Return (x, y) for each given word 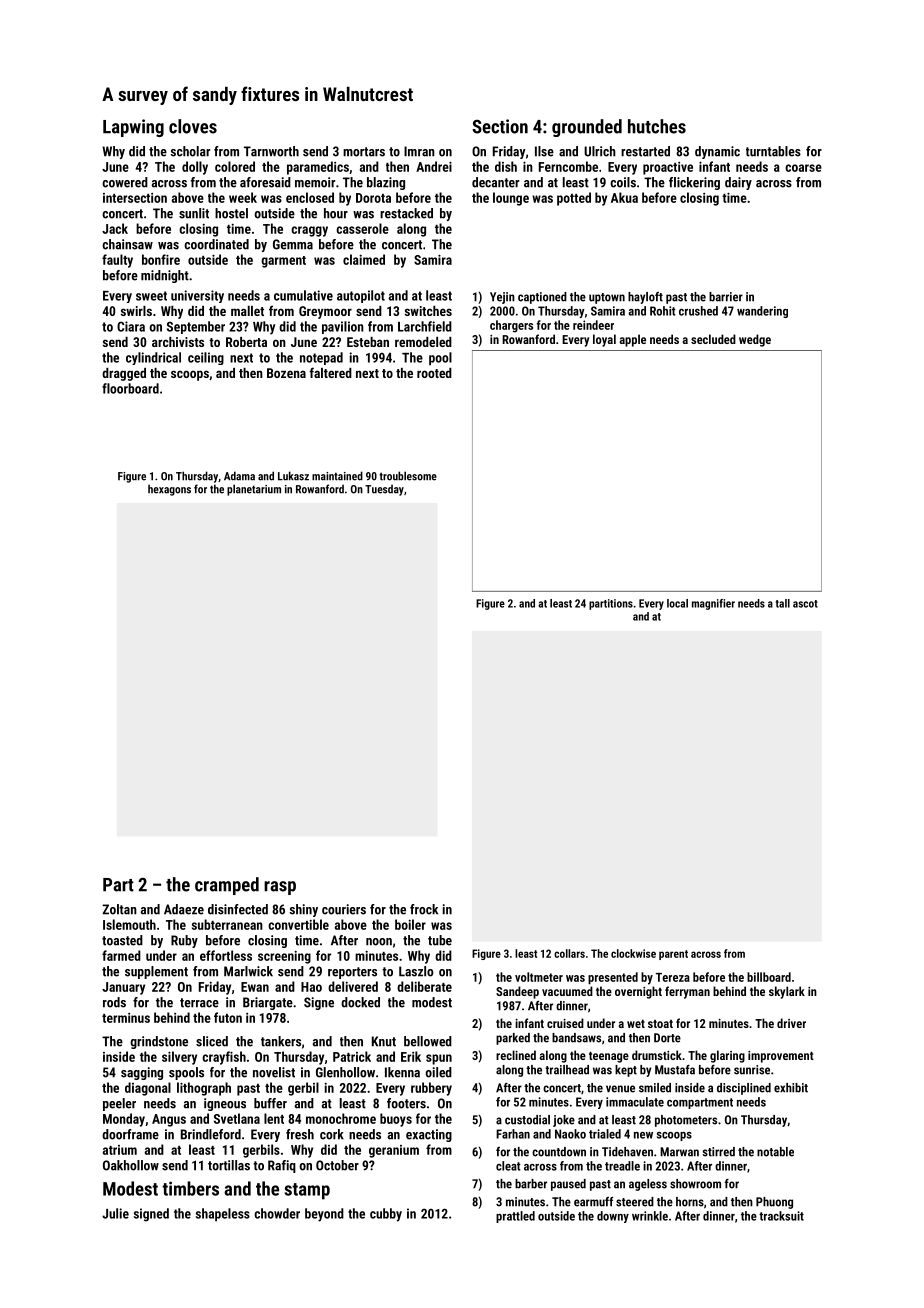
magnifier (713, 604)
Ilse (544, 151)
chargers (511, 326)
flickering (694, 183)
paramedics (318, 168)
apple (633, 340)
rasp (280, 888)
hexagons (169, 490)
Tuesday (384, 490)
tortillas (229, 1165)
